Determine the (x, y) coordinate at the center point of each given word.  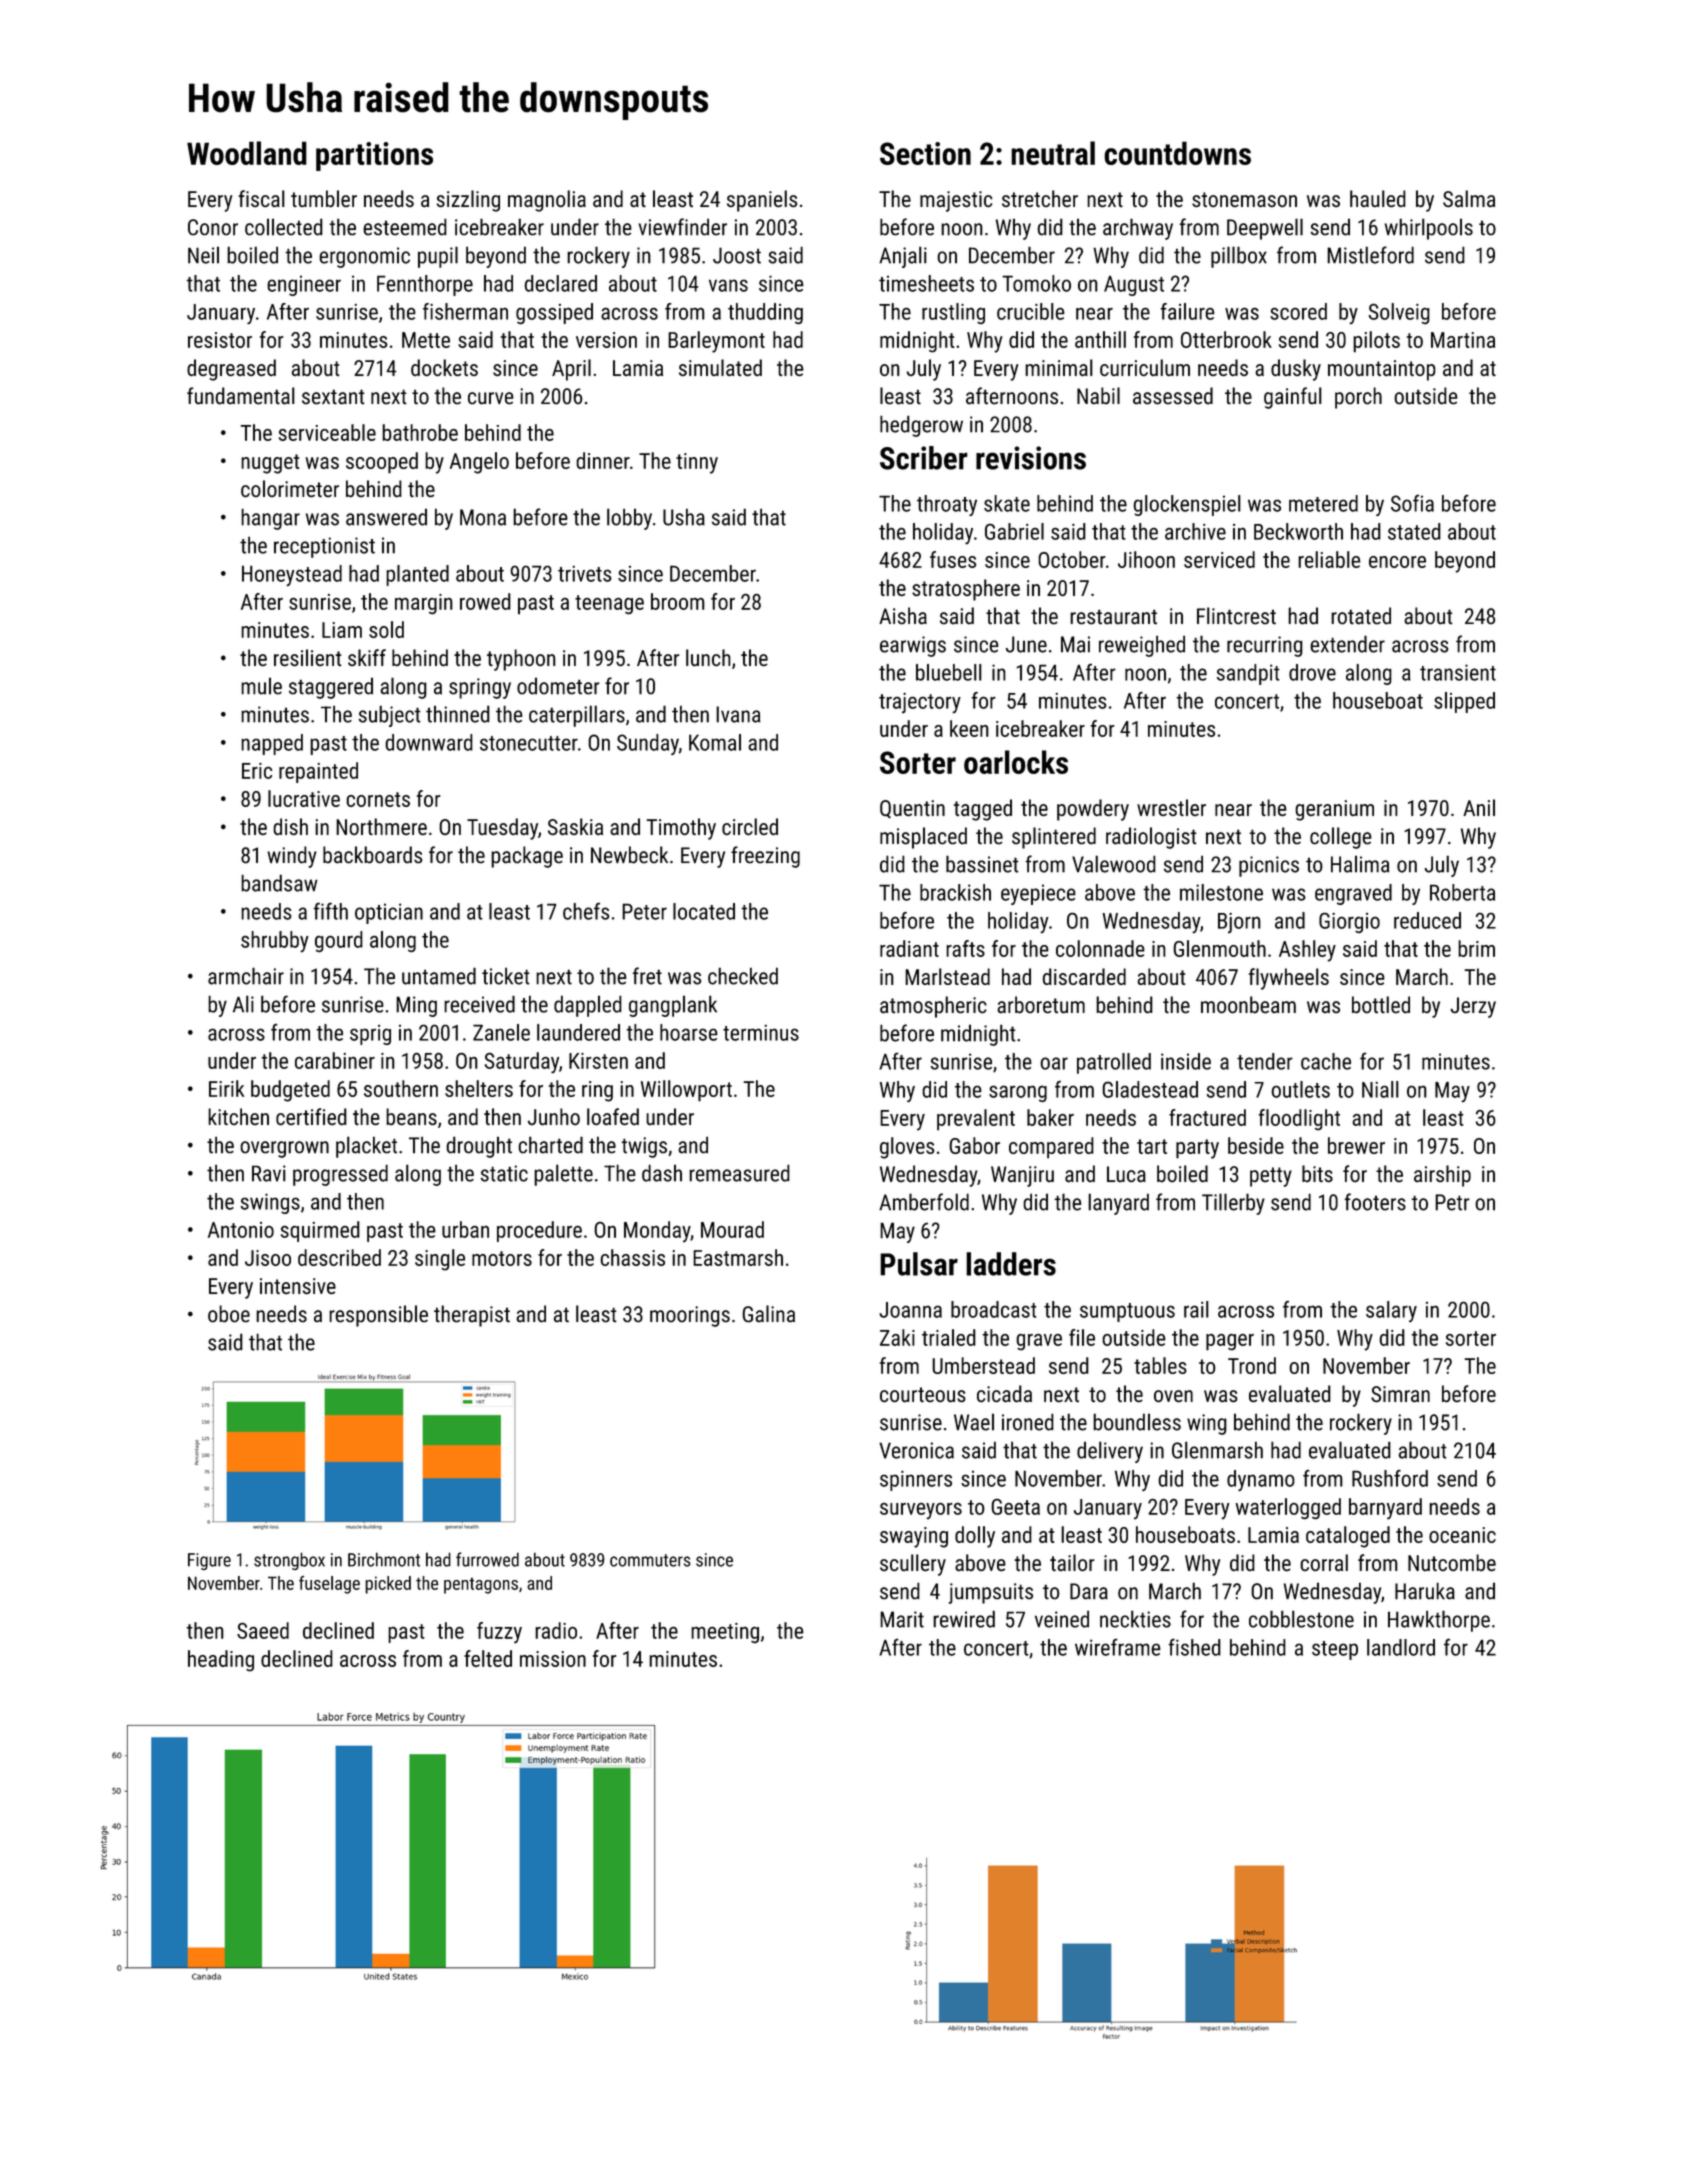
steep (1335, 1650)
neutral (1053, 153)
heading (221, 1661)
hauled (1378, 198)
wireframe (1118, 1647)
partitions (374, 156)
